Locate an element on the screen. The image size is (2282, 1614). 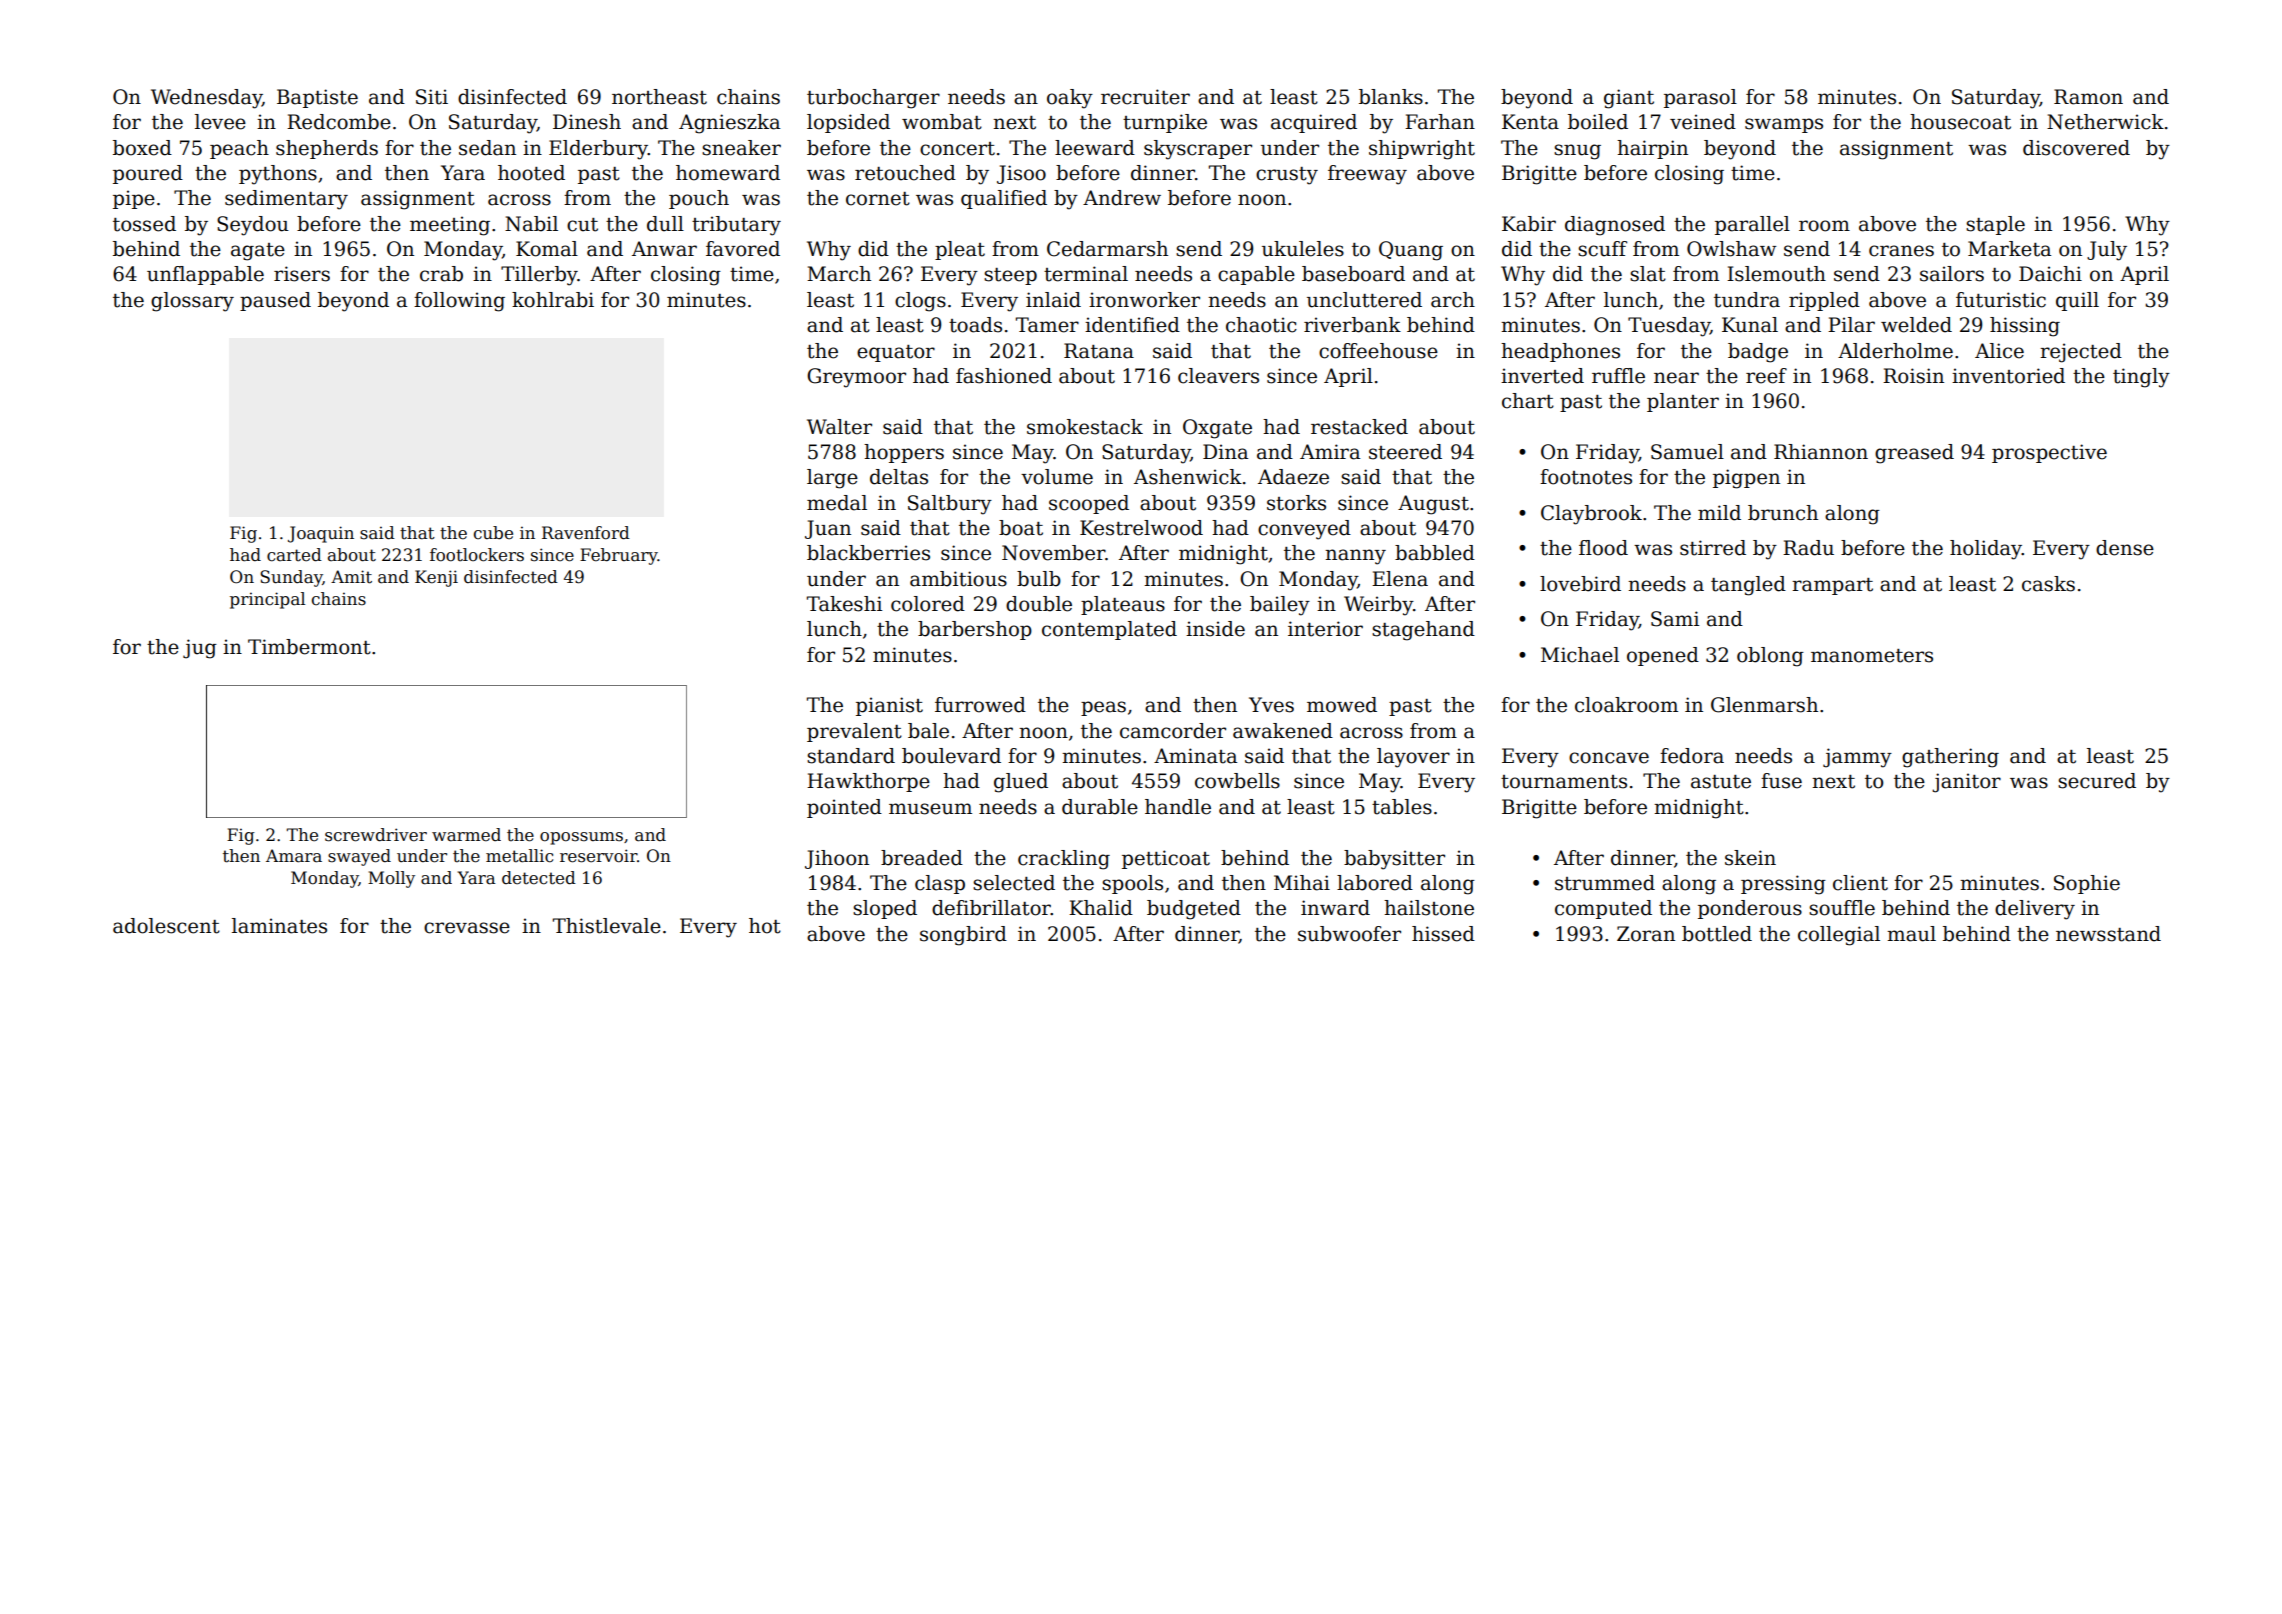
prevalent is located at coordinates (854, 732).
